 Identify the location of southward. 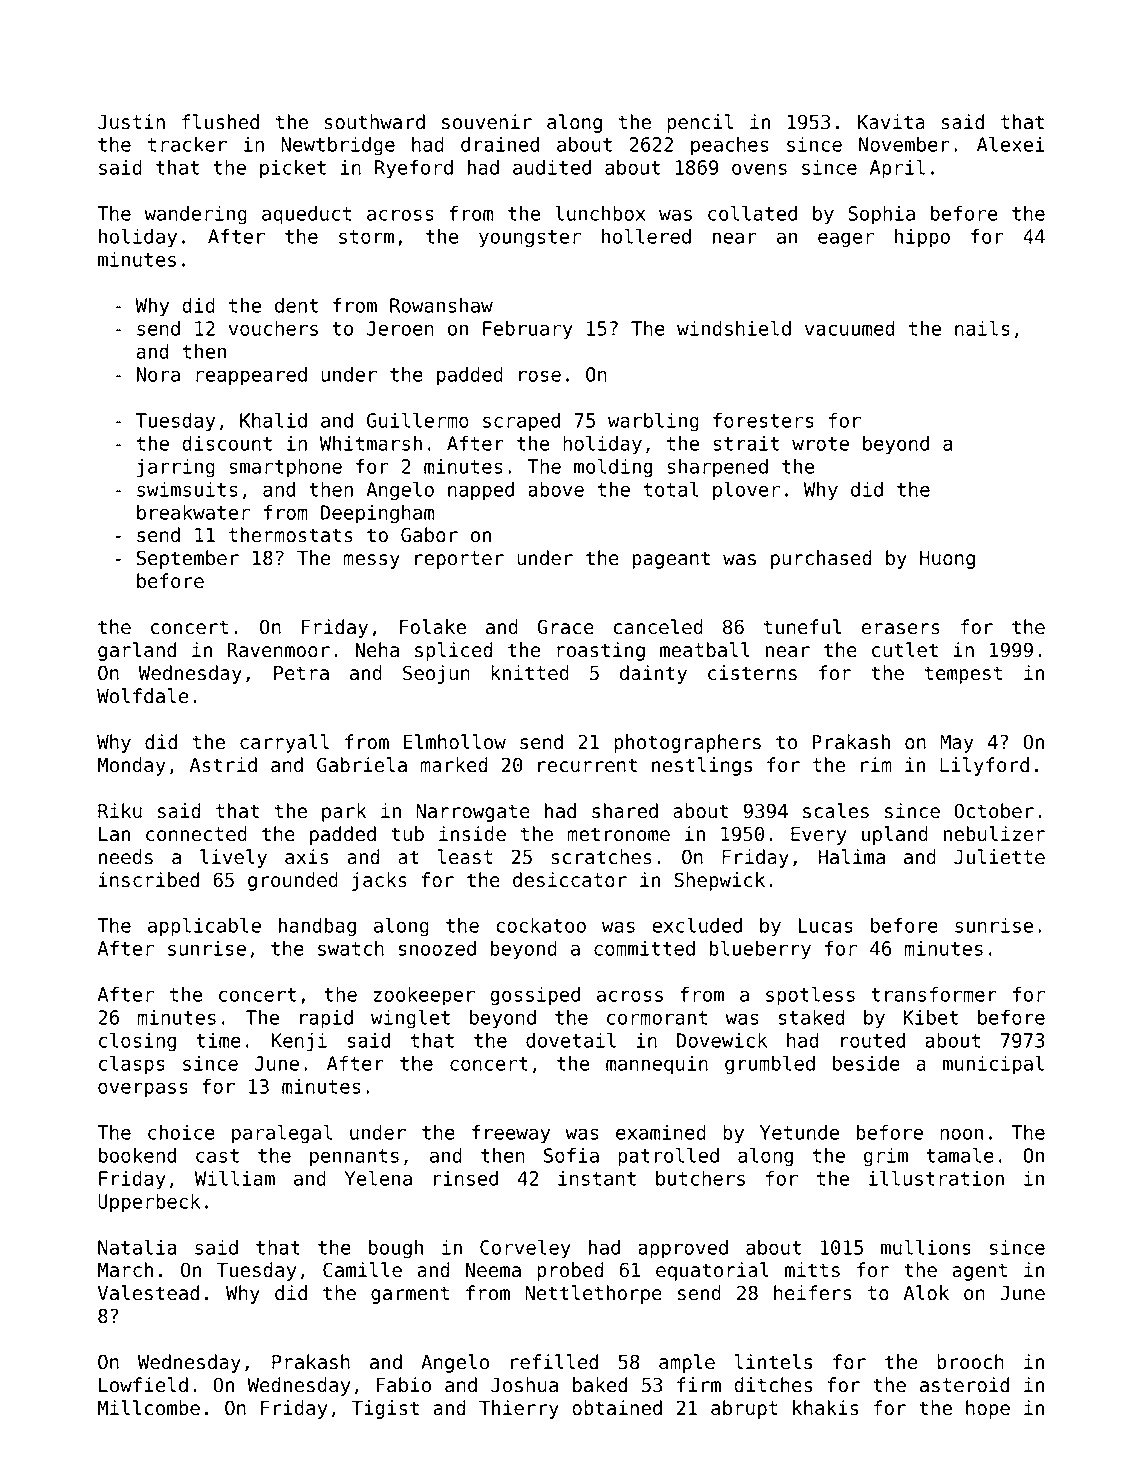
(375, 122).
